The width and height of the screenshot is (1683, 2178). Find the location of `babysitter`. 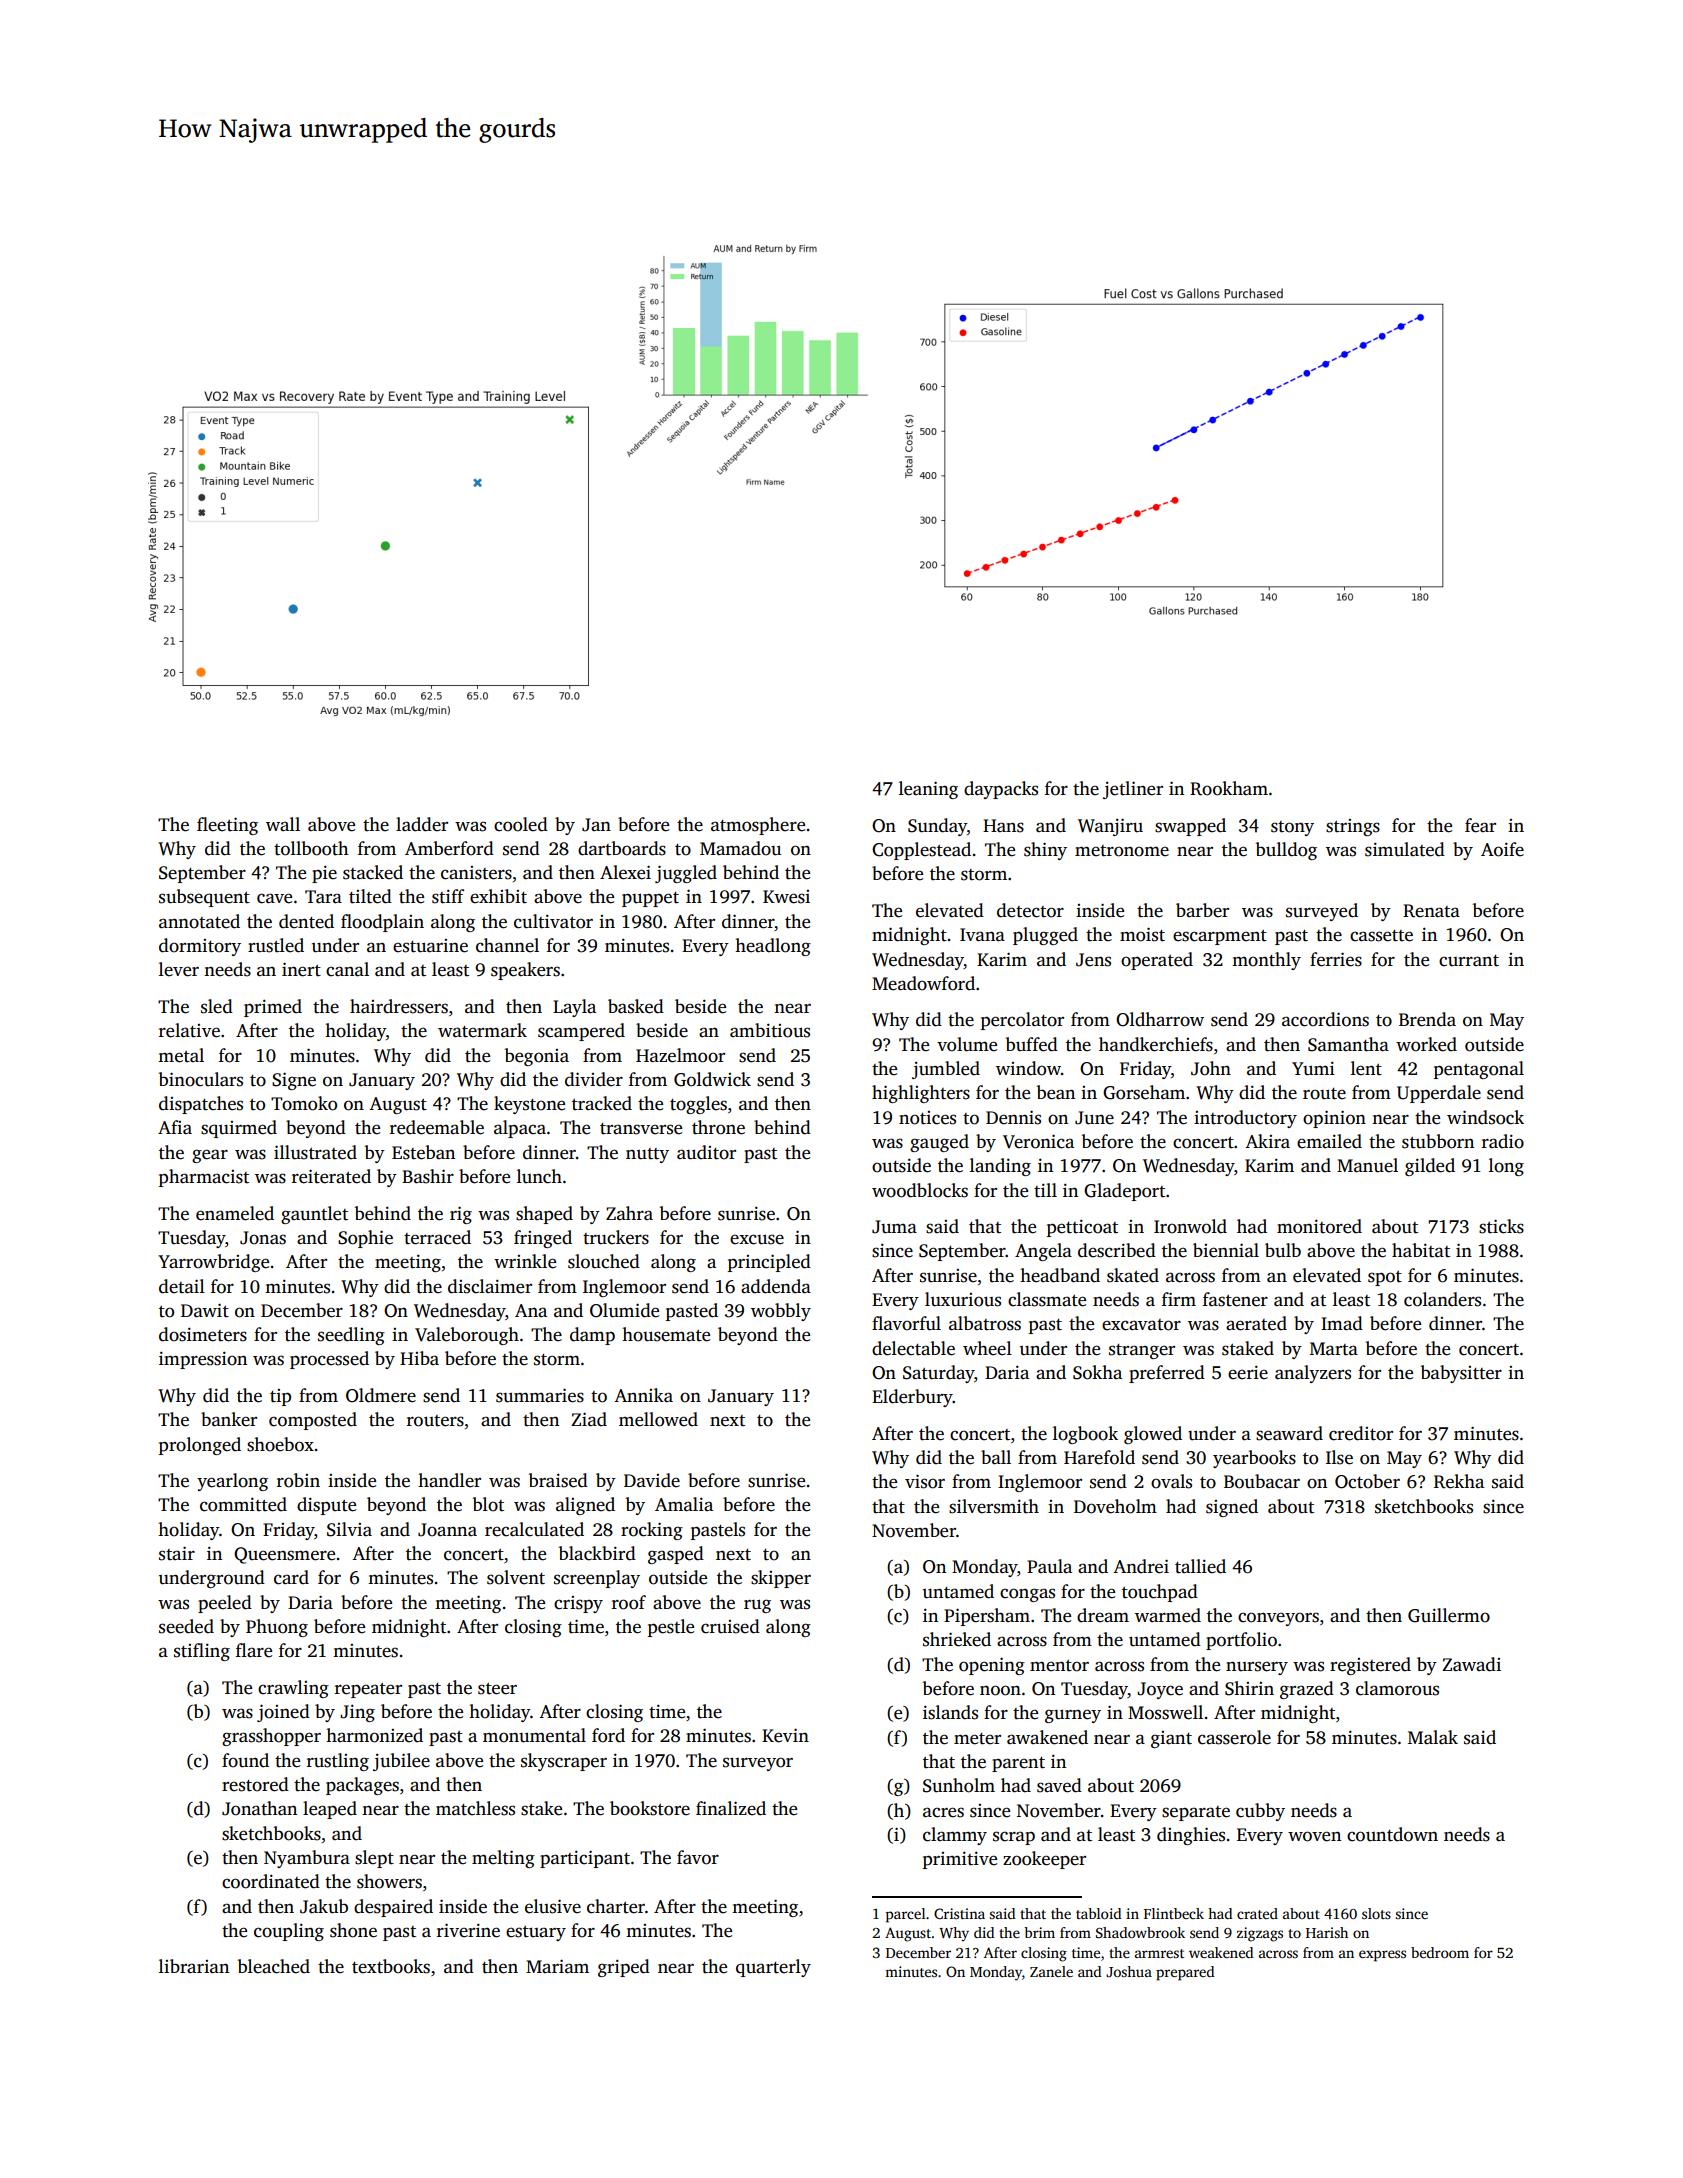

babysitter is located at coordinates (1461, 1374).
